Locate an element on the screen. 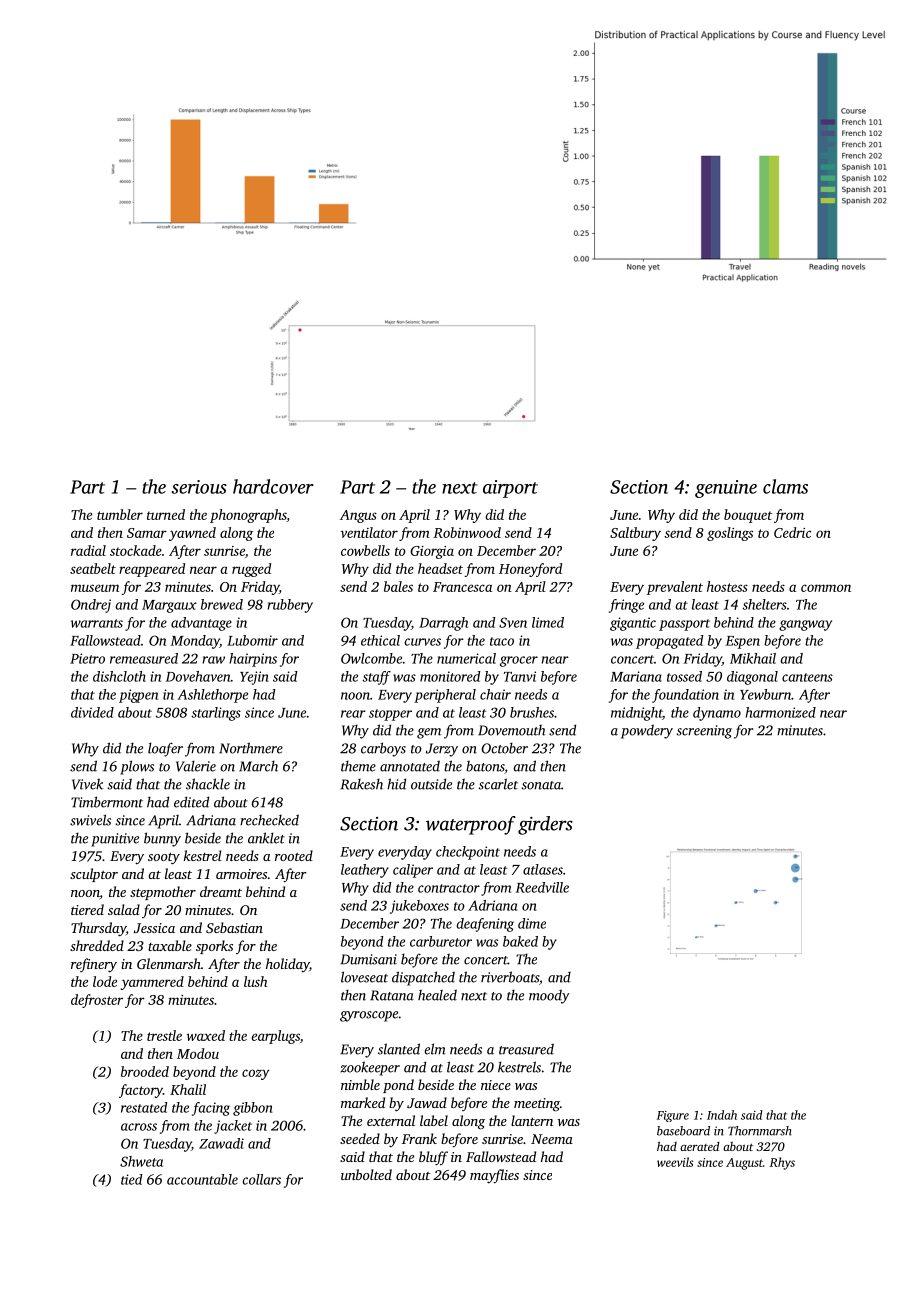  Saltbury is located at coordinates (635, 534).
